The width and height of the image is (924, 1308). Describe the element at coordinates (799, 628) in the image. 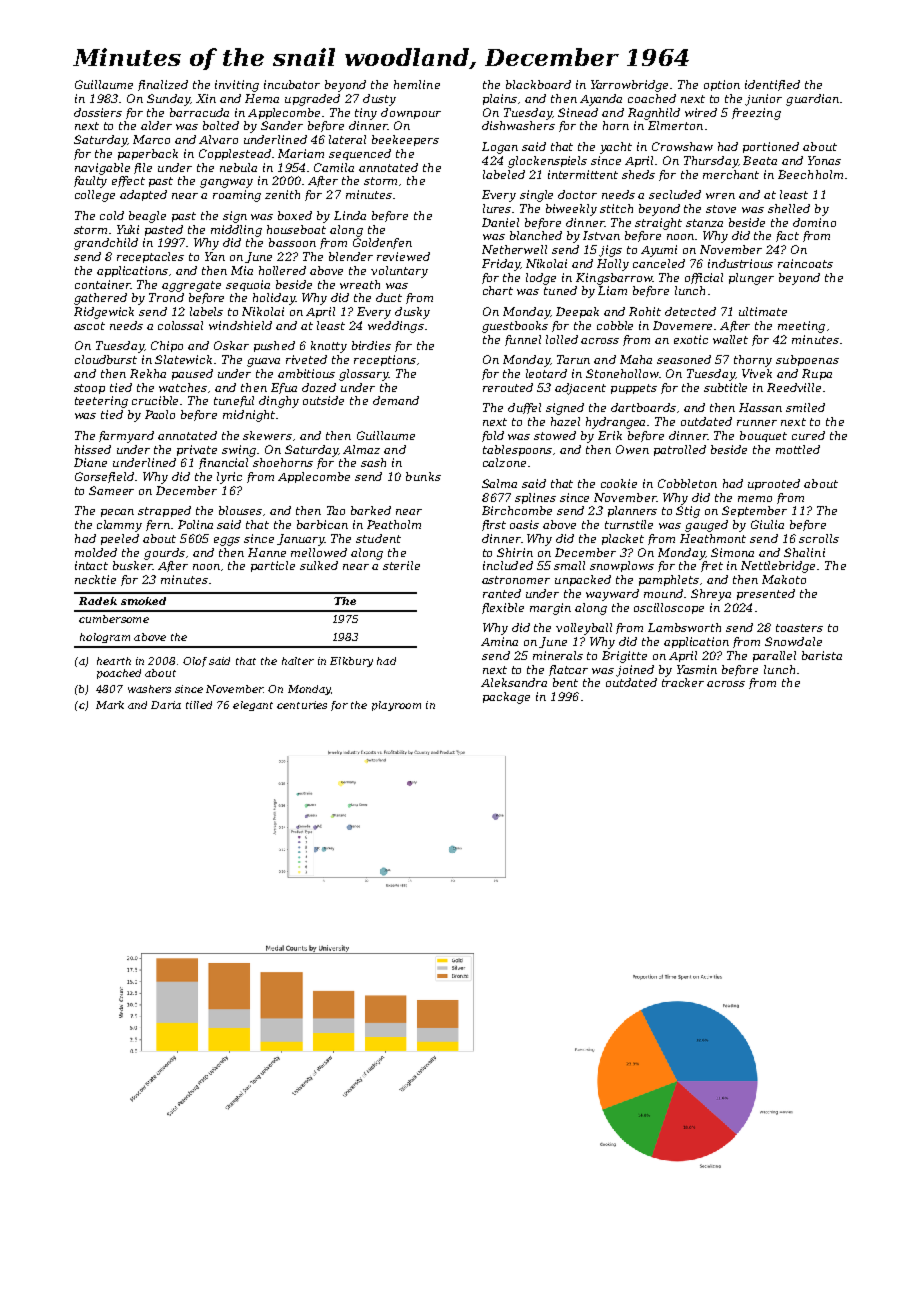

I see `toasters` at that location.
